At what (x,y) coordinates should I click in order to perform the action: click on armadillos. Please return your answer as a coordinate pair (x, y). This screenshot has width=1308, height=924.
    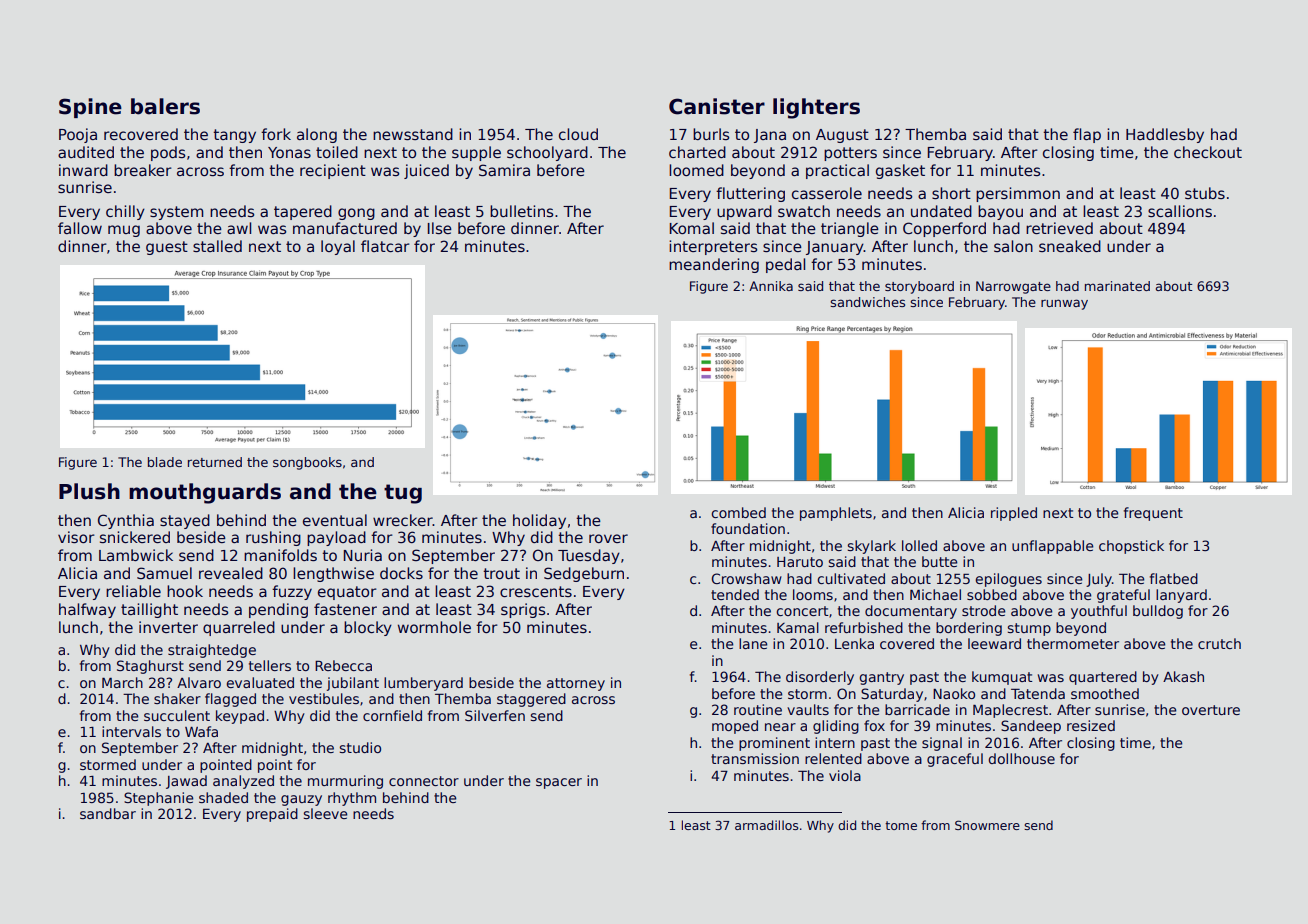
    Looking at the image, I should click on (767, 825).
